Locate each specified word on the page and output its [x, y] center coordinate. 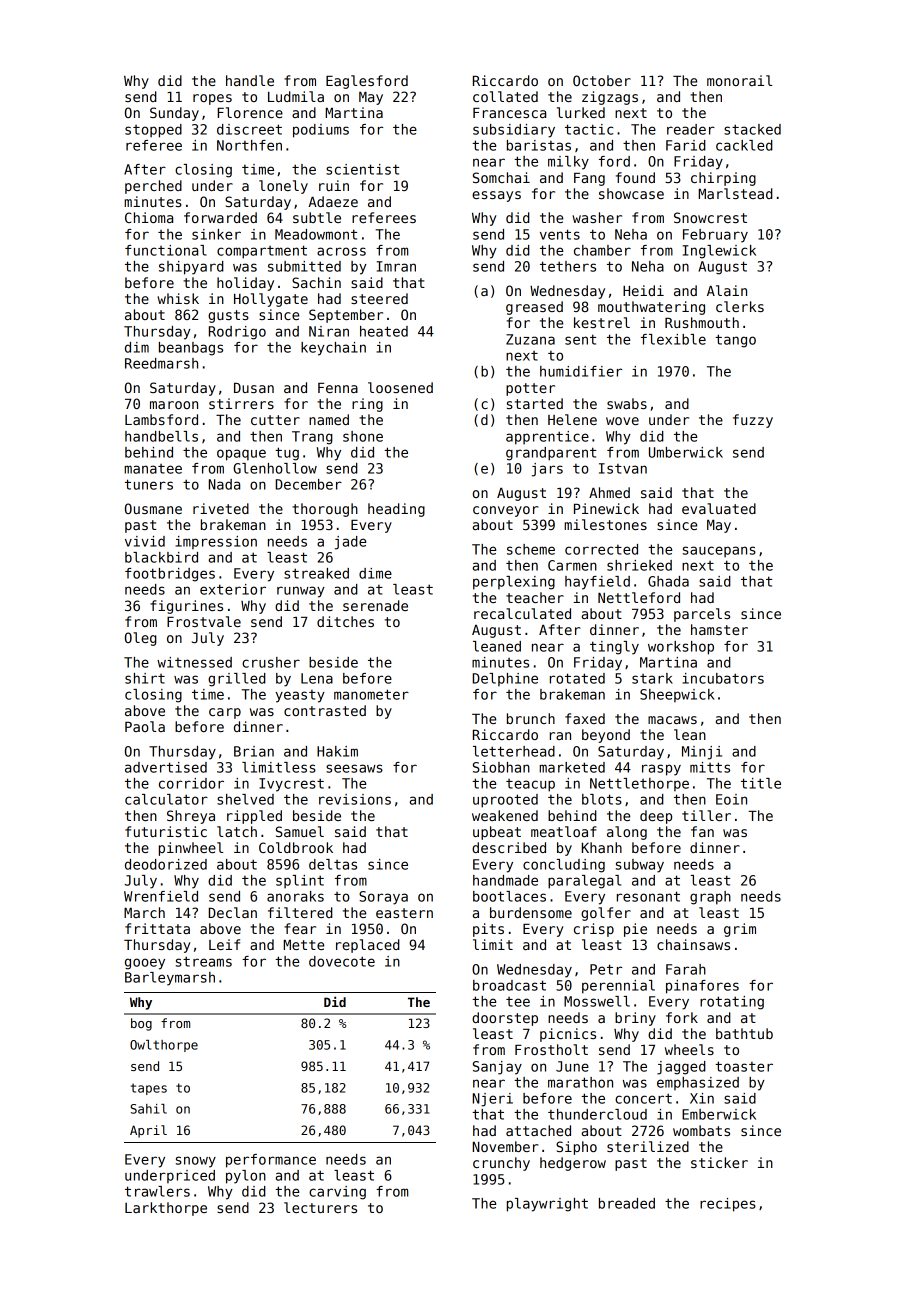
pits [488, 930]
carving [337, 1193]
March [144, 912]
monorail [739, 80]
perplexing [514, 583]
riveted [221, 508]
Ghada [668, 581]
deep [656, 817]
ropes [212, 99]
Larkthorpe [166, 1209]
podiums [321, 131]
